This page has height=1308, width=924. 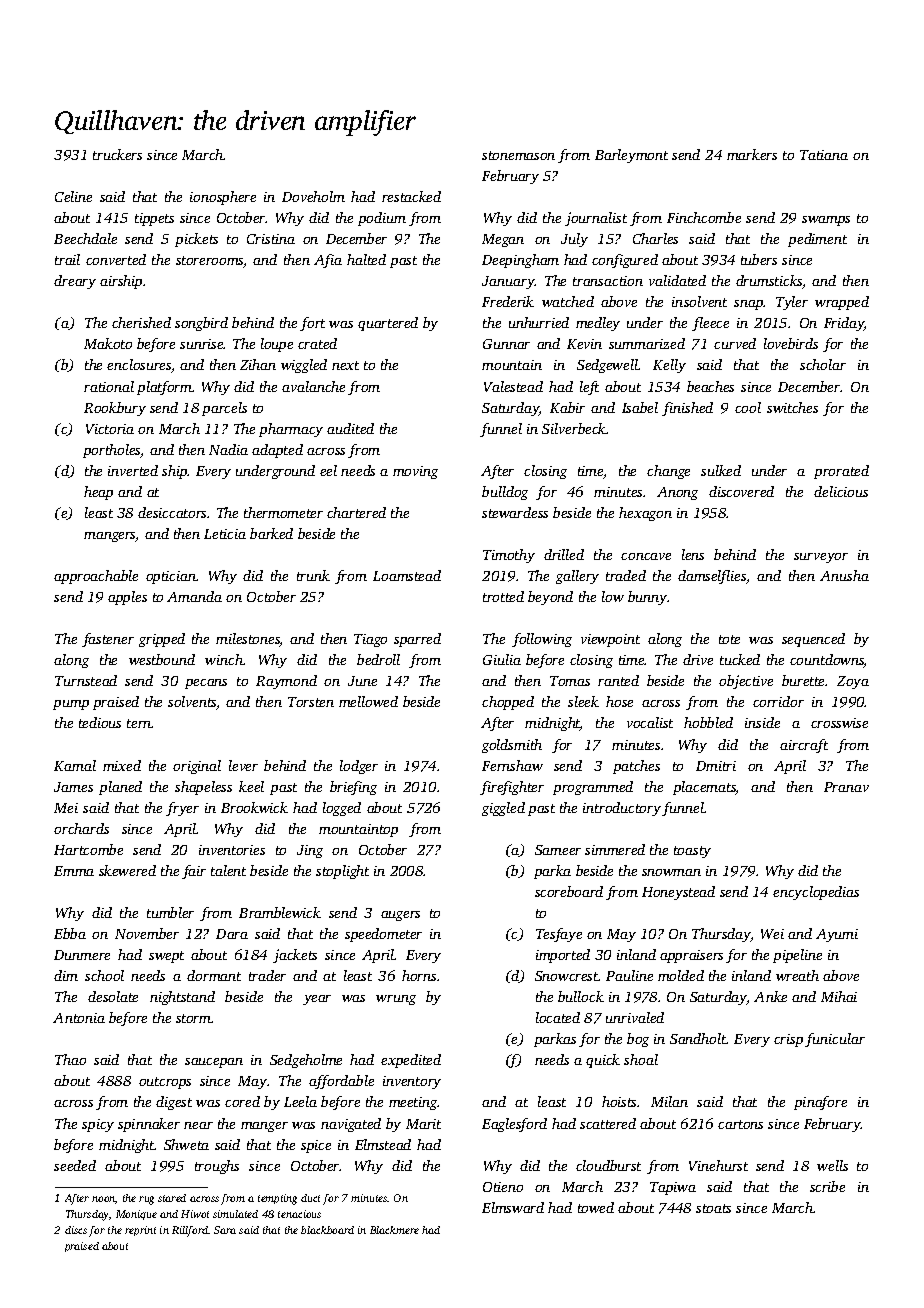 I want to click on heap, so click(x=98, y=493).
